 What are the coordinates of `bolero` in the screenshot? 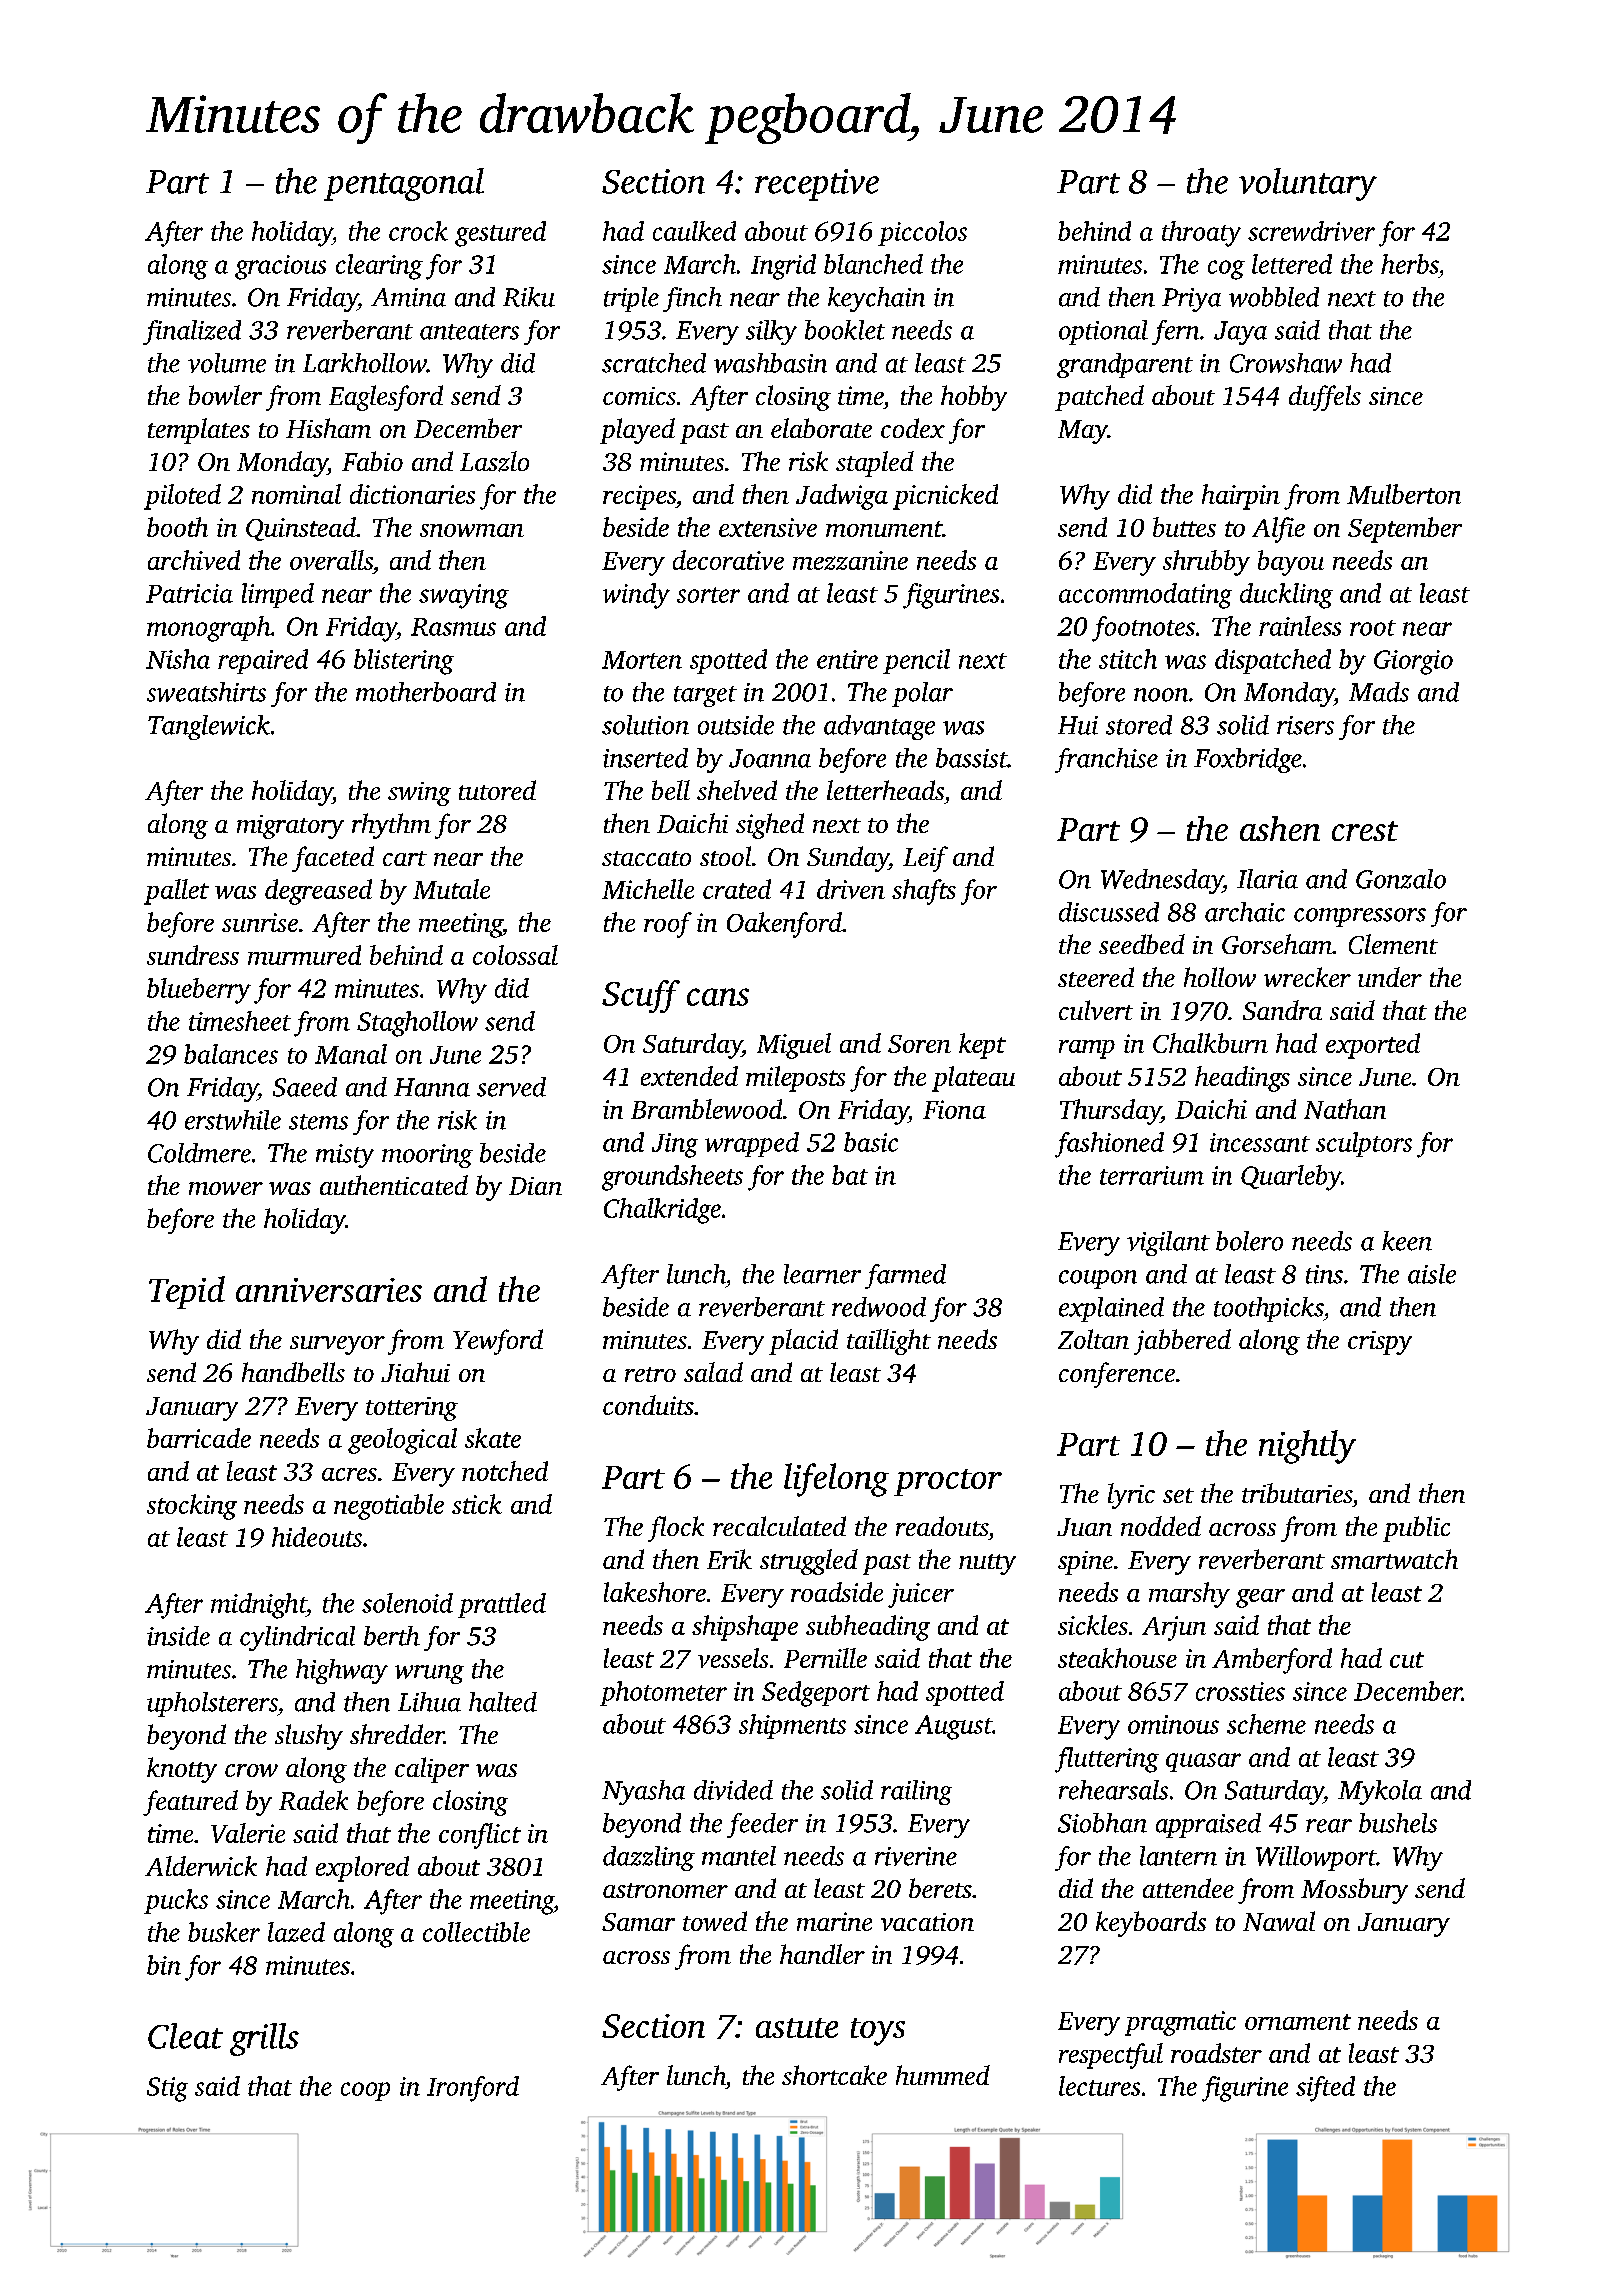 It's located at (1249, 1241).
